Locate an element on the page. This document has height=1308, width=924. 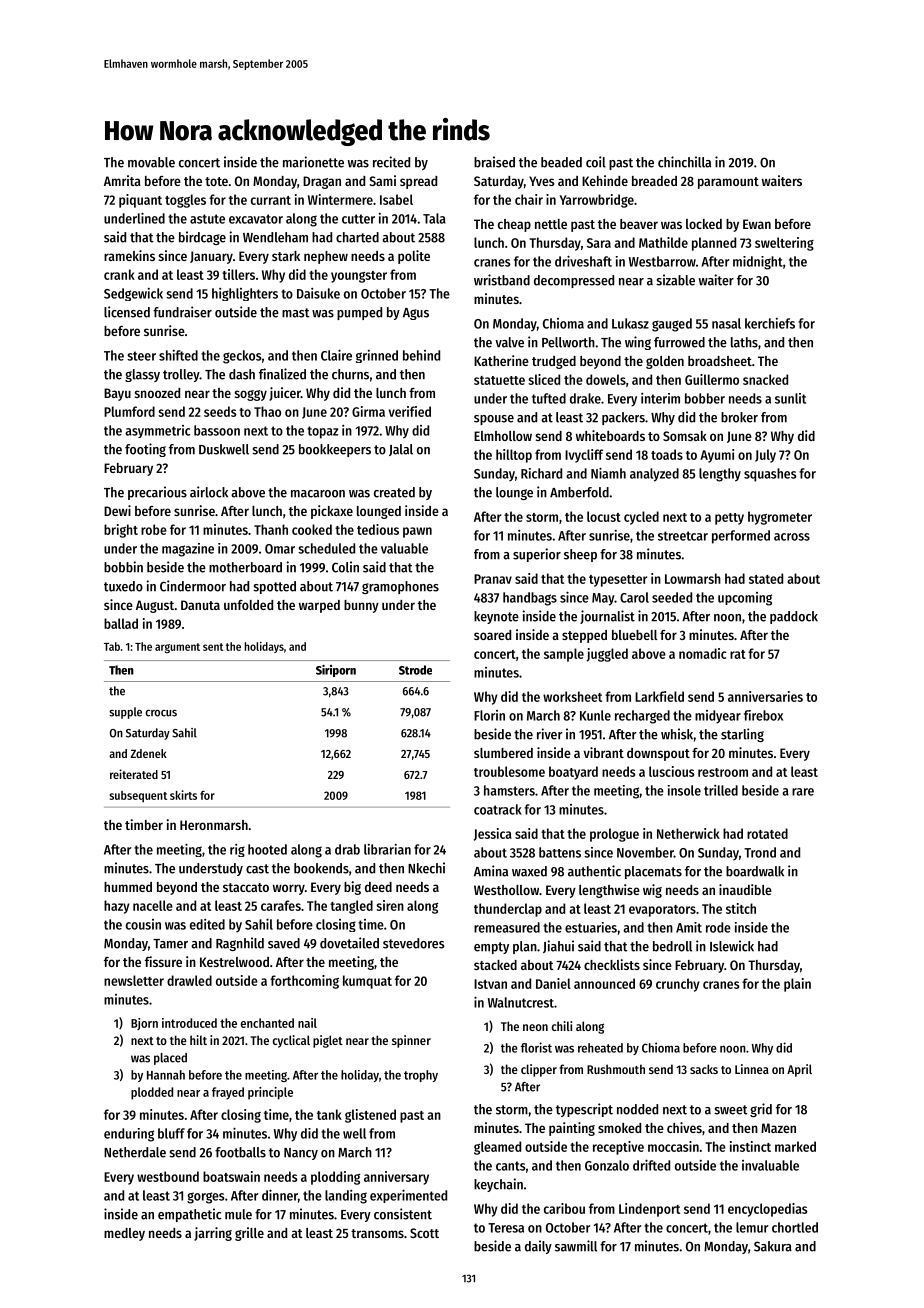
keychain is located at coordinates (498, 1185).
